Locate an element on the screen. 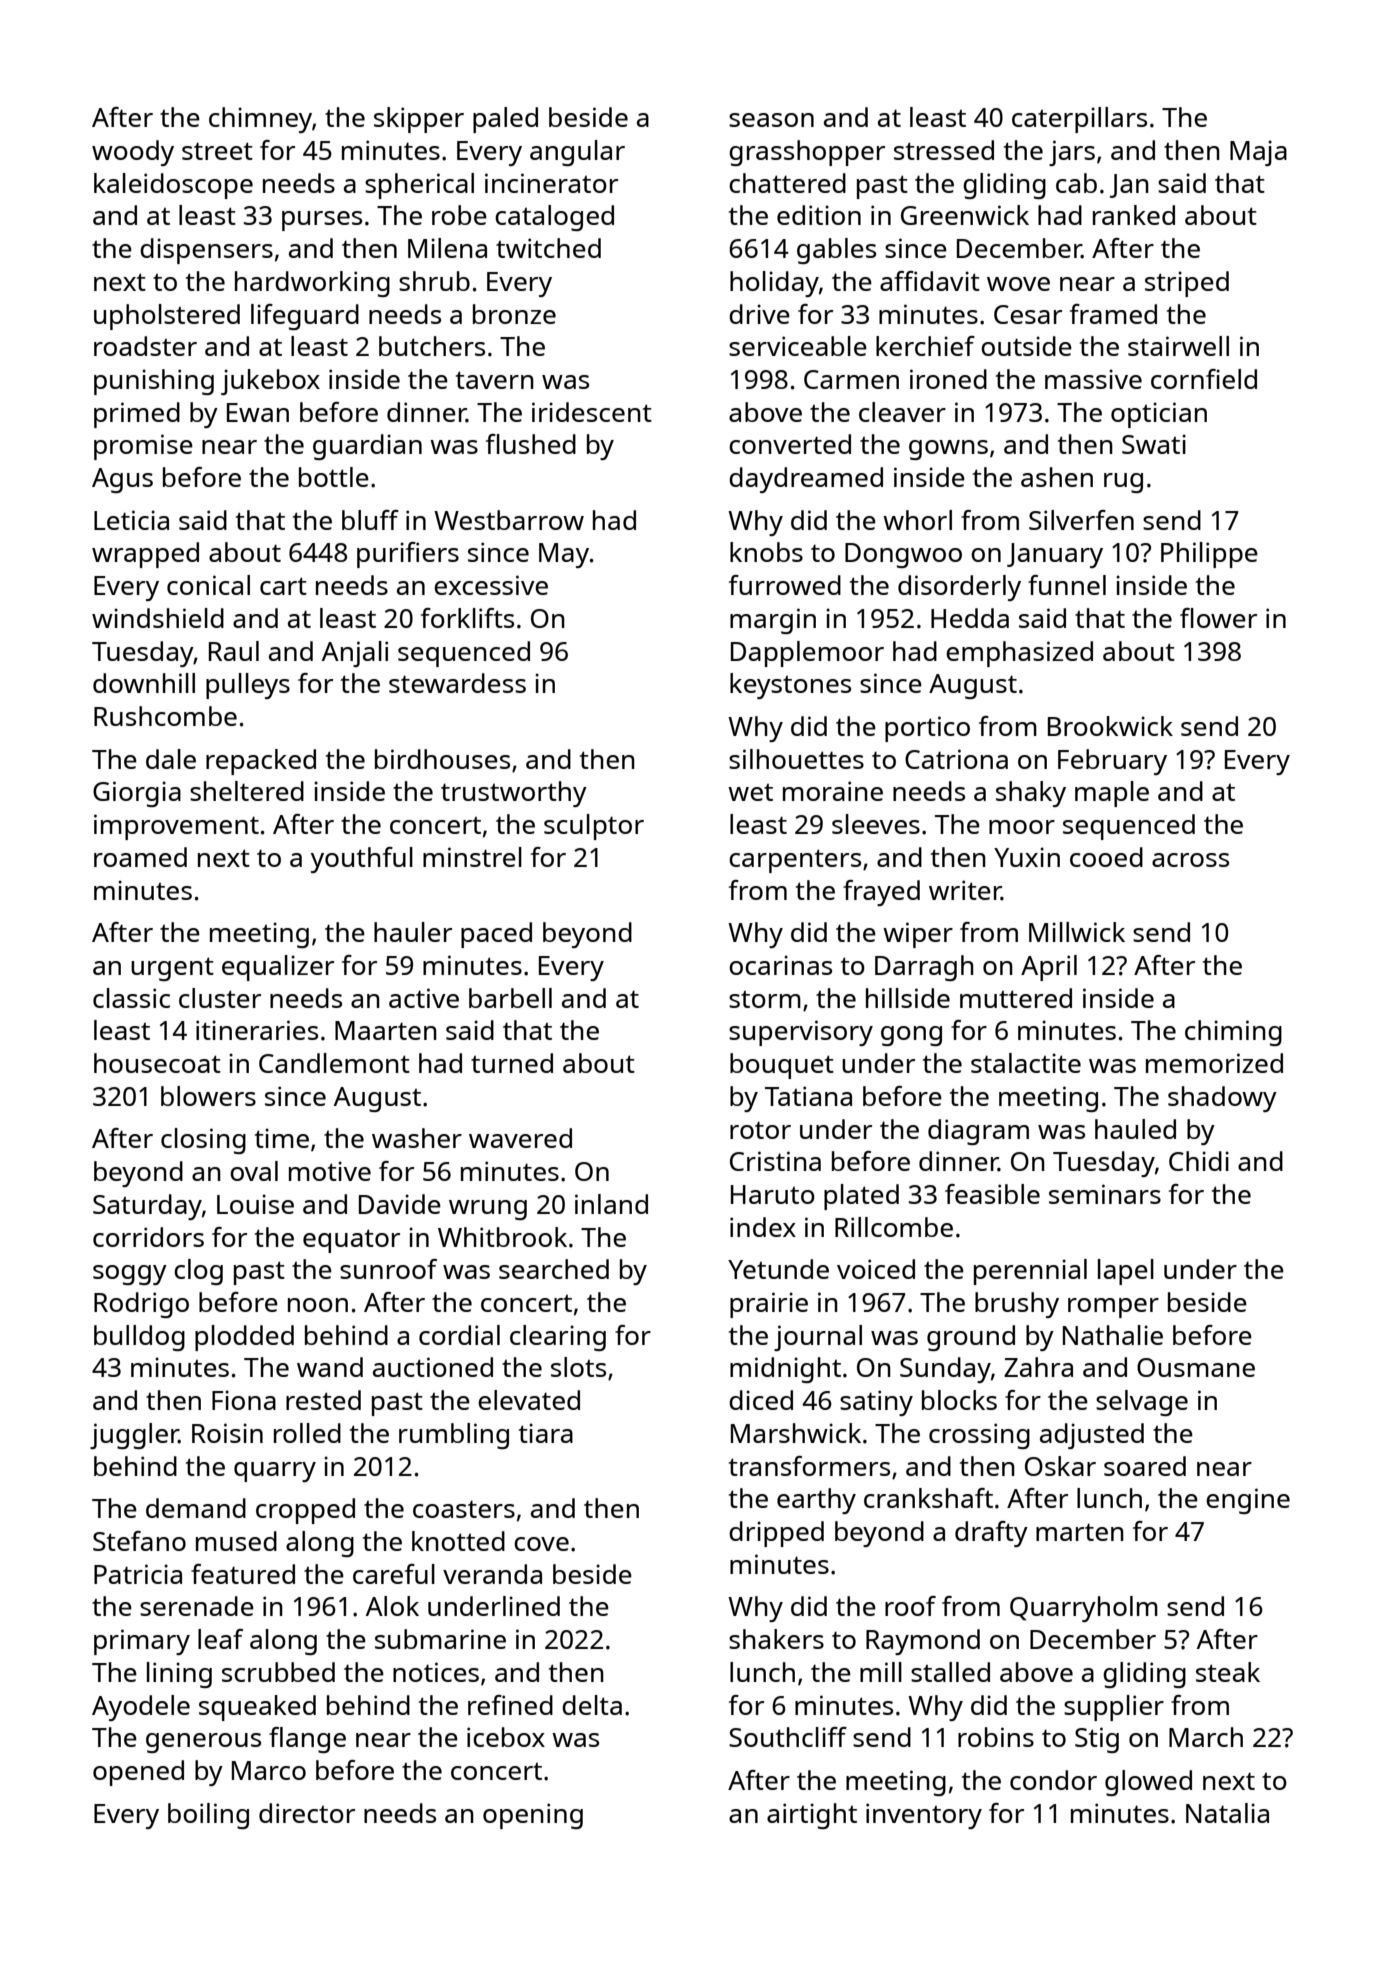 Image resolution: width=1386 pixels, height=1969 pixels. Louise is located at coordinates (255, 1204).
